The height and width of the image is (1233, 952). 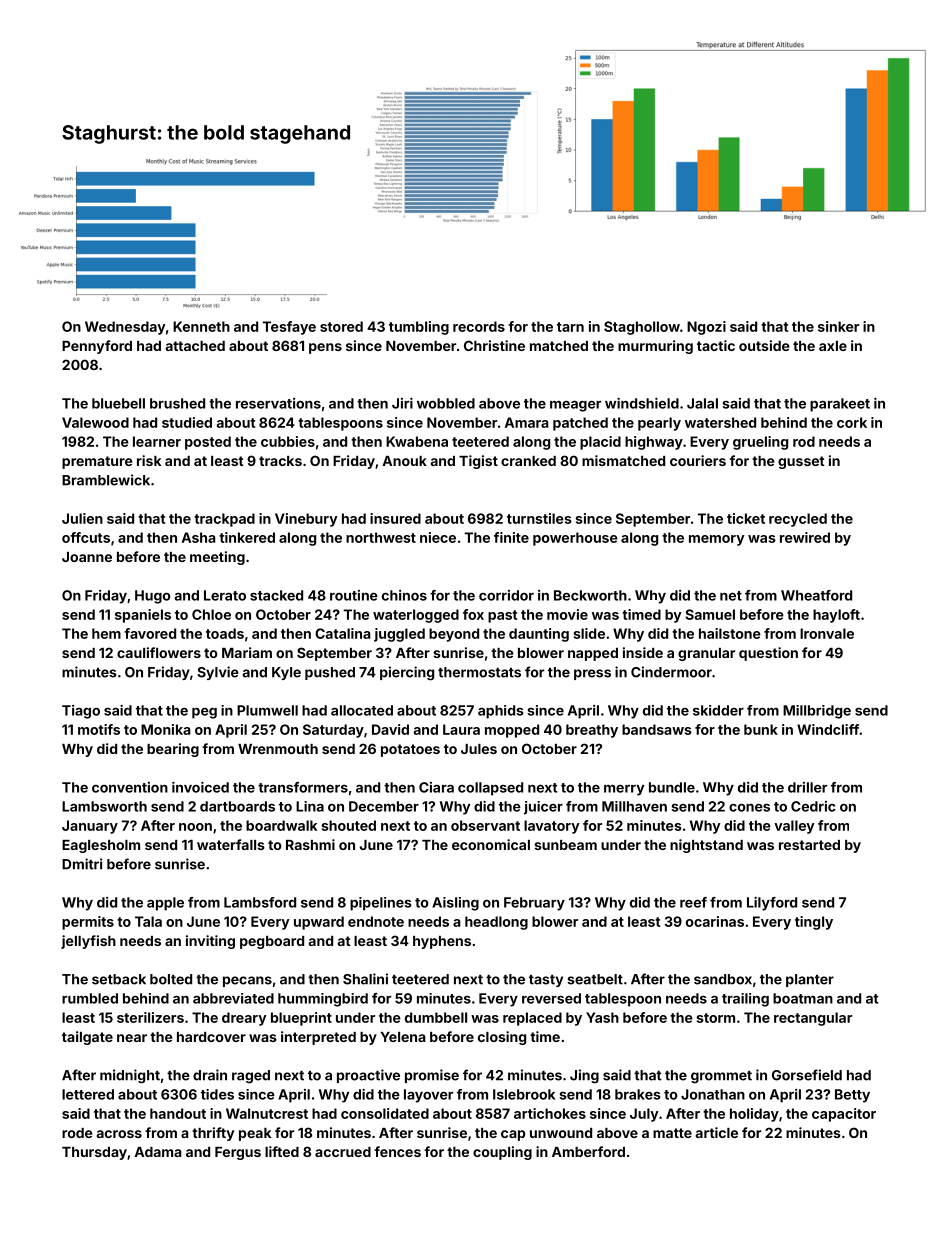 What do you see at coordinates (218, 673) in the image?
I see `Sylvie` at bounding box center [218, 673].
